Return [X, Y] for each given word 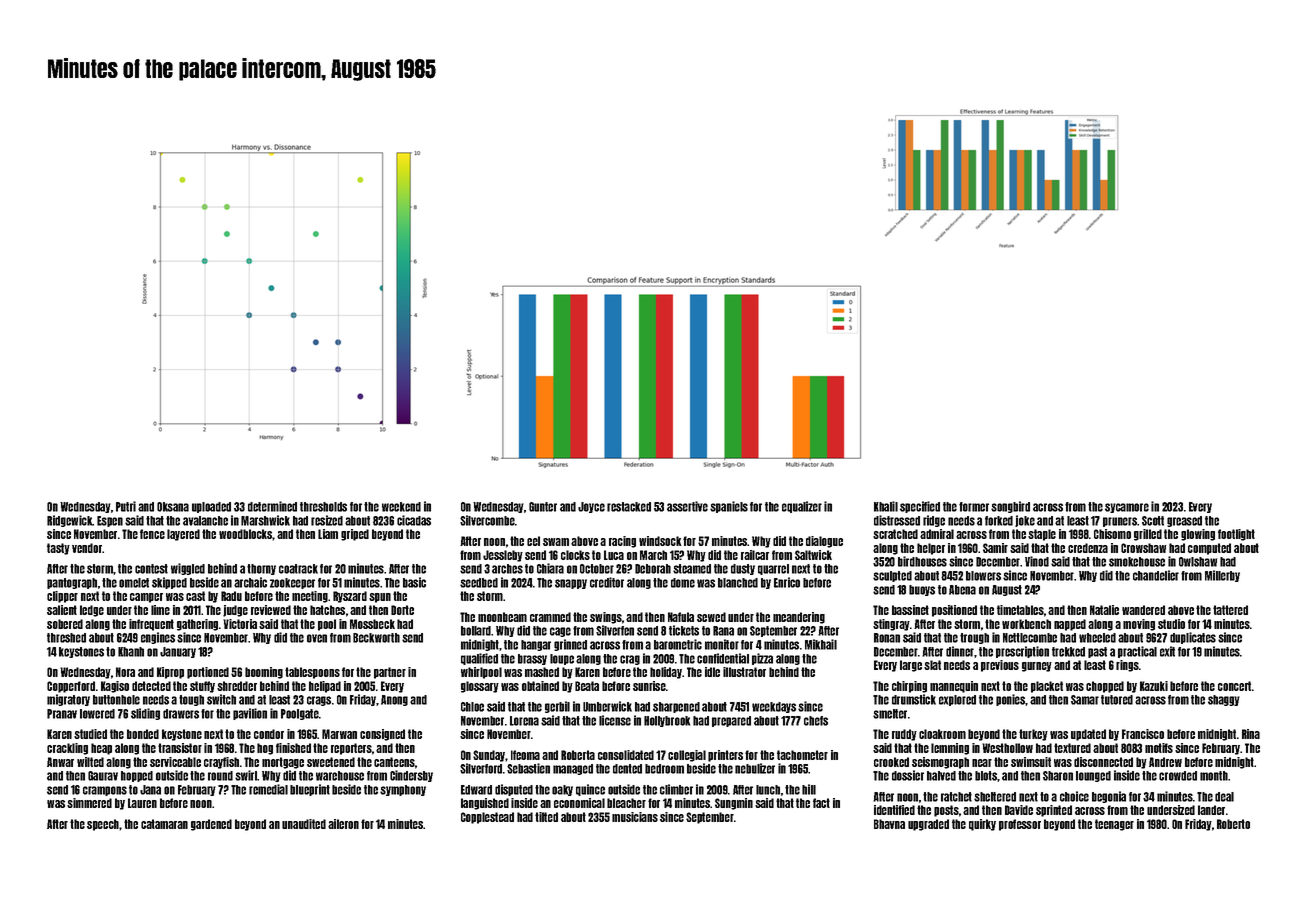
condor [269, 734]
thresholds [323, 507]
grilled [1148, 535]
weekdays [774, 707]
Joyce [591, 507]
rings [1127, 666]
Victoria [240, 624]
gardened [211, 825]
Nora [125, 672]
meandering [799, 618]
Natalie [1104, 610]
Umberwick [607, 706]
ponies [1010, 700]
